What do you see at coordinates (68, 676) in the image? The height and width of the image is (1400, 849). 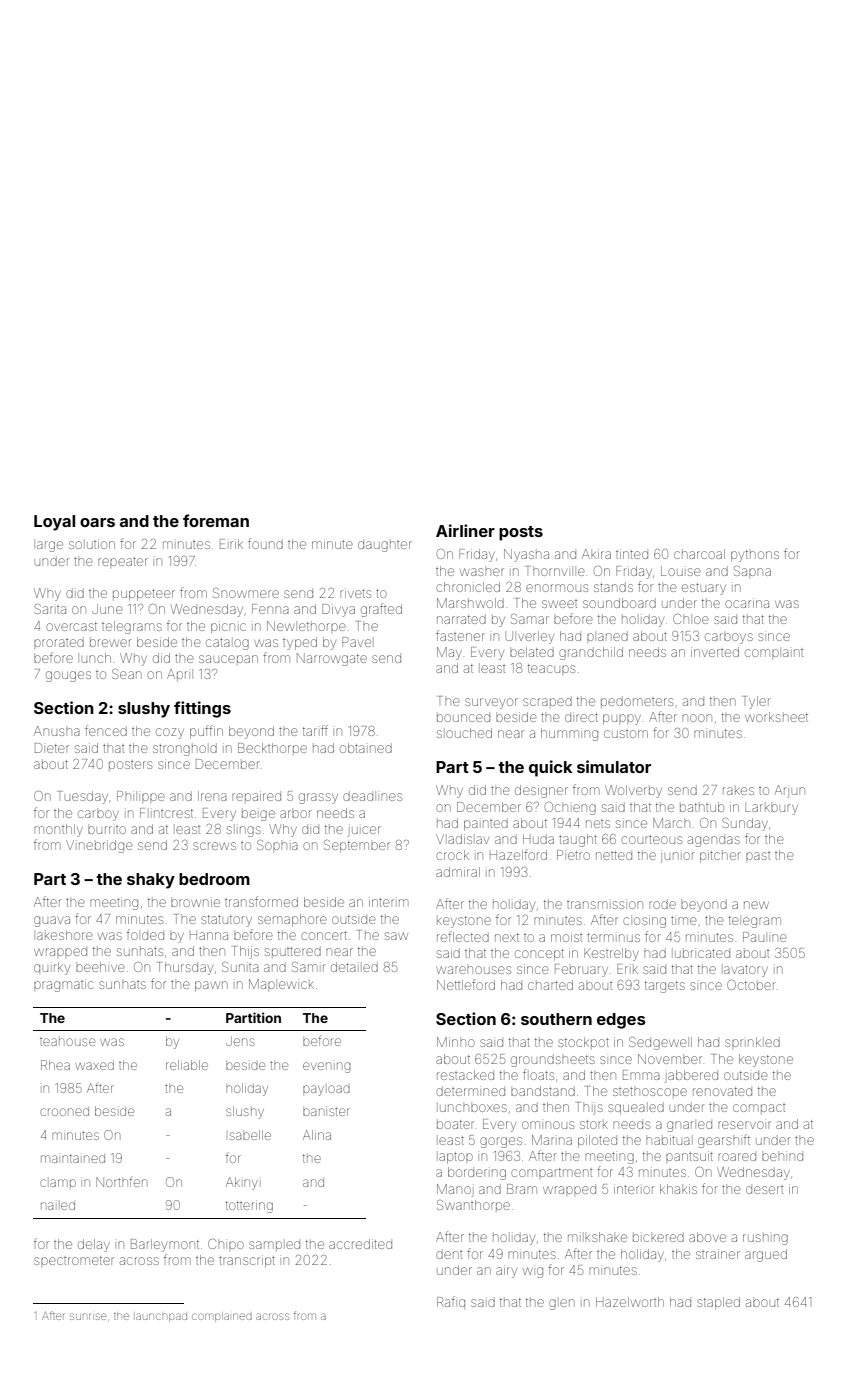 I see `gouges` at bounding box center [68, 676].
